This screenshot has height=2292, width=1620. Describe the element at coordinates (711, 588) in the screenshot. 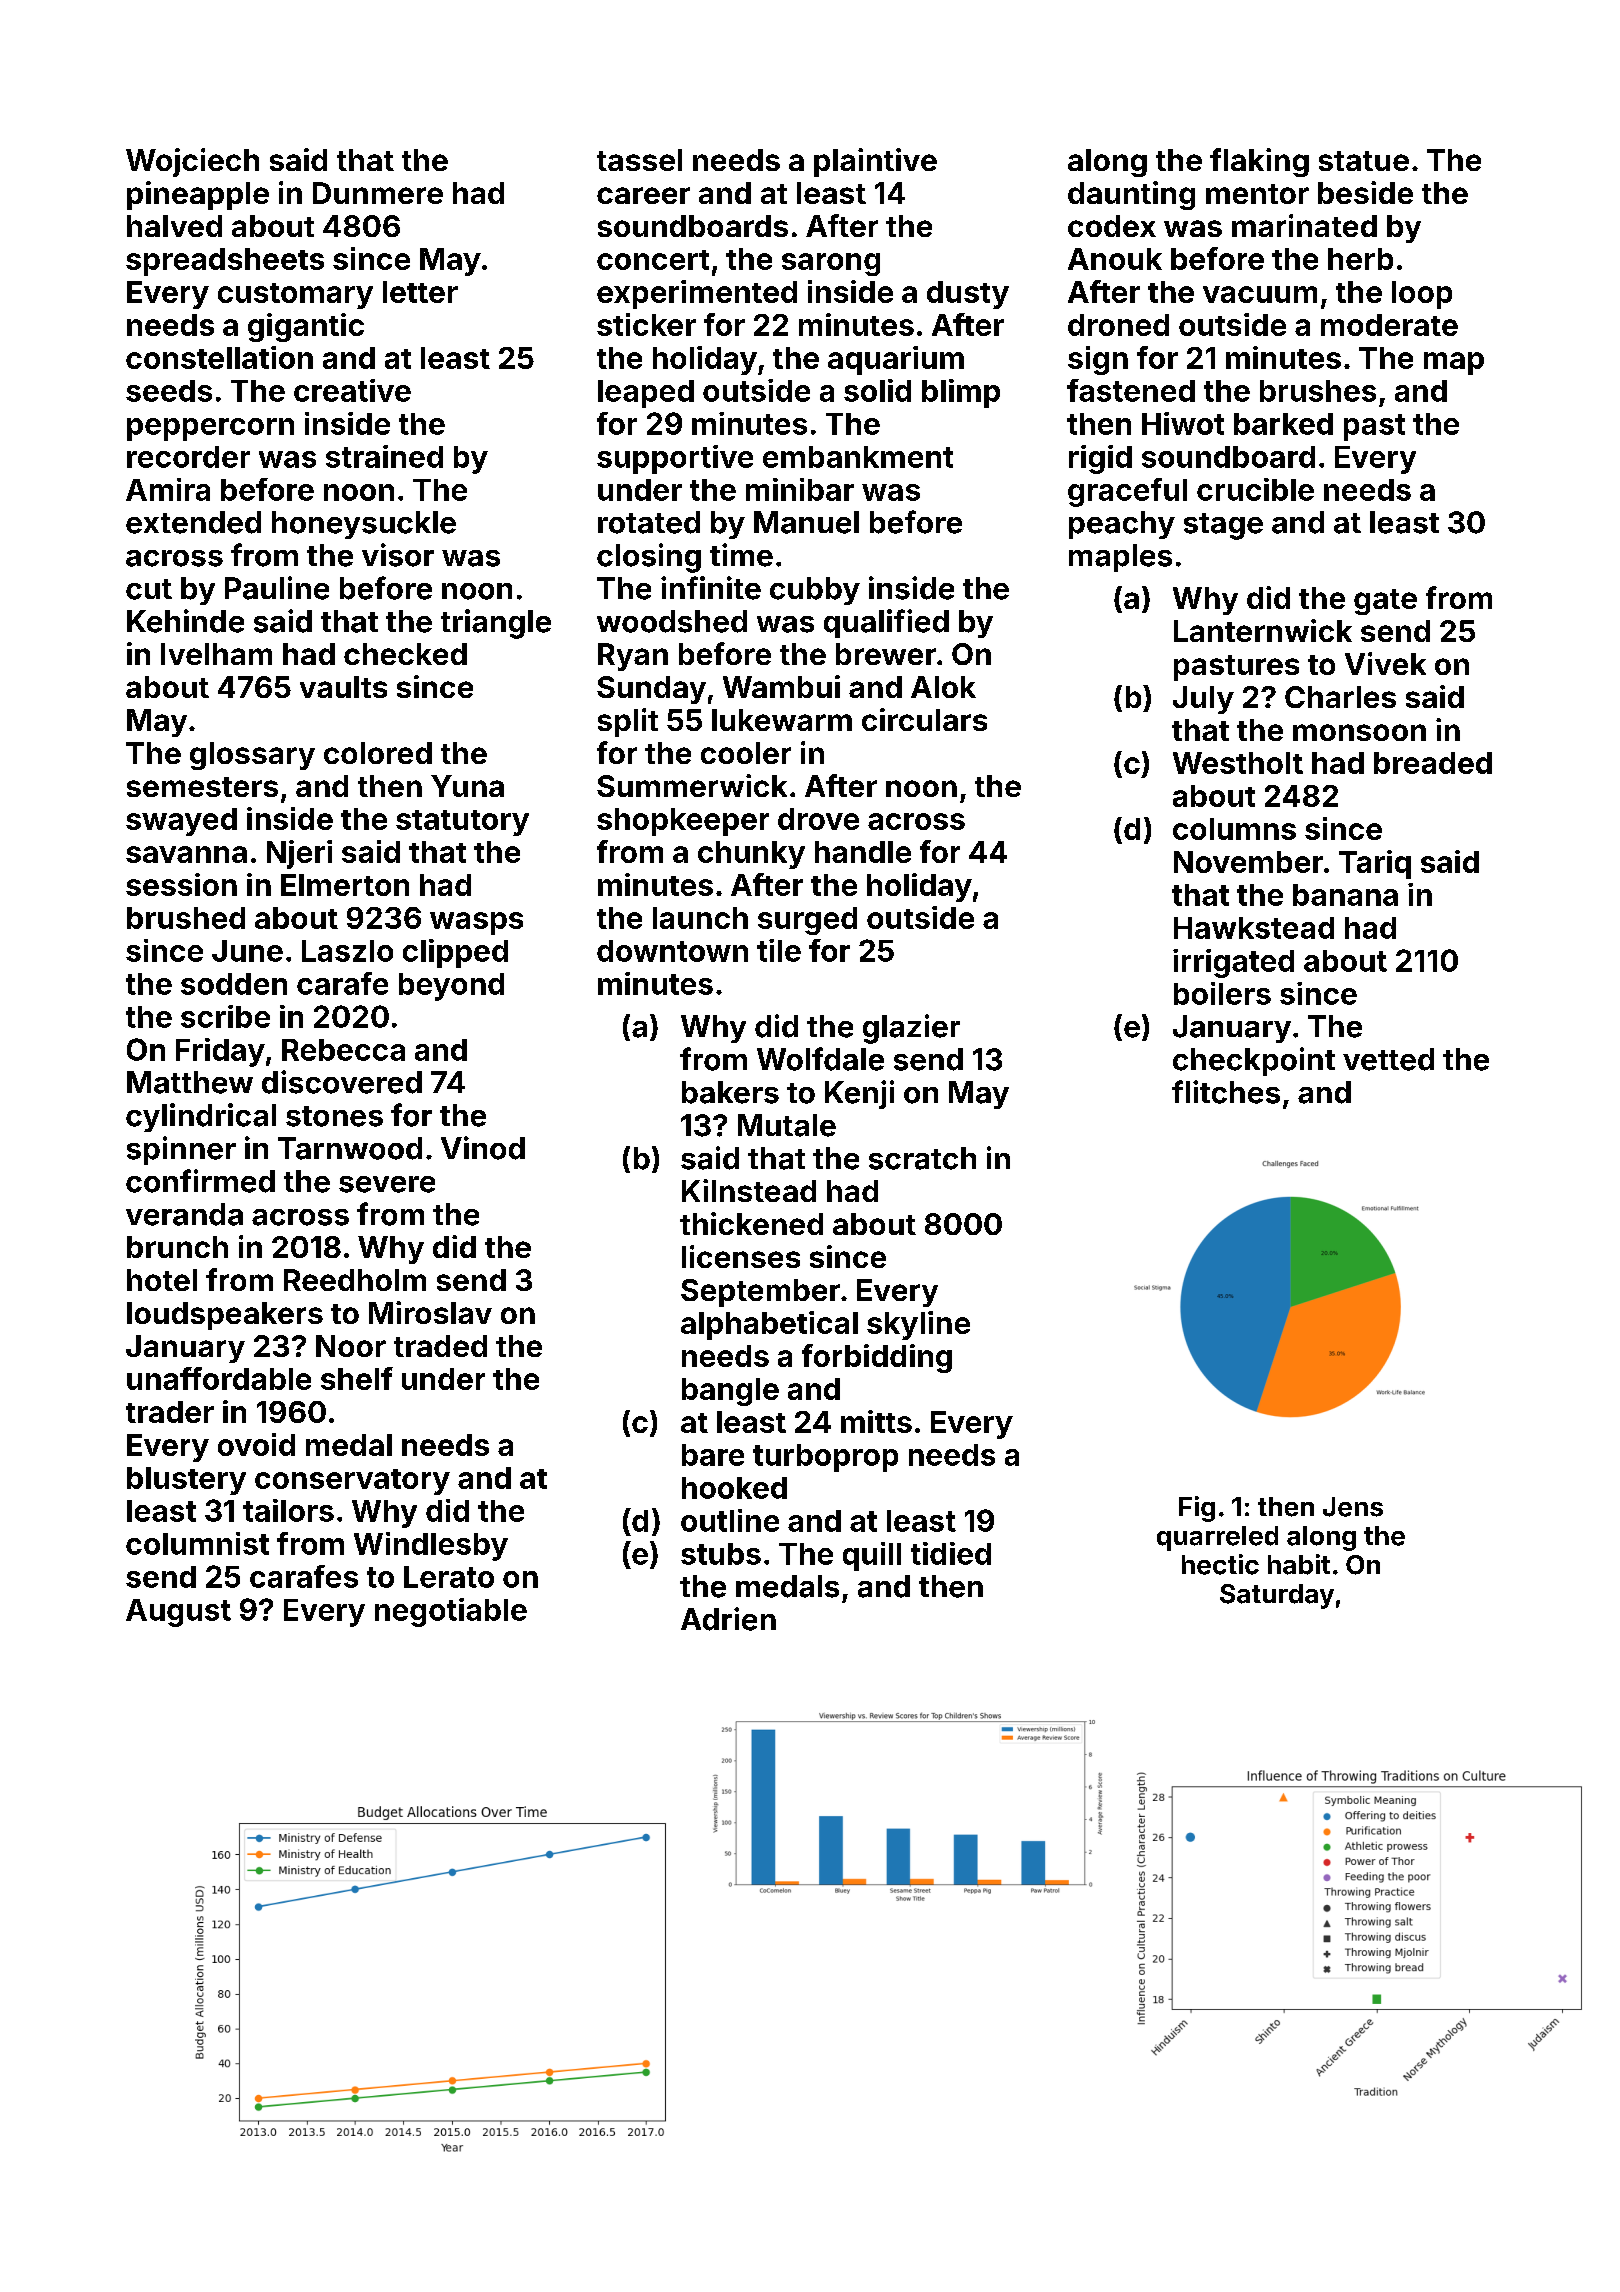

I see `infinite` at that location.
